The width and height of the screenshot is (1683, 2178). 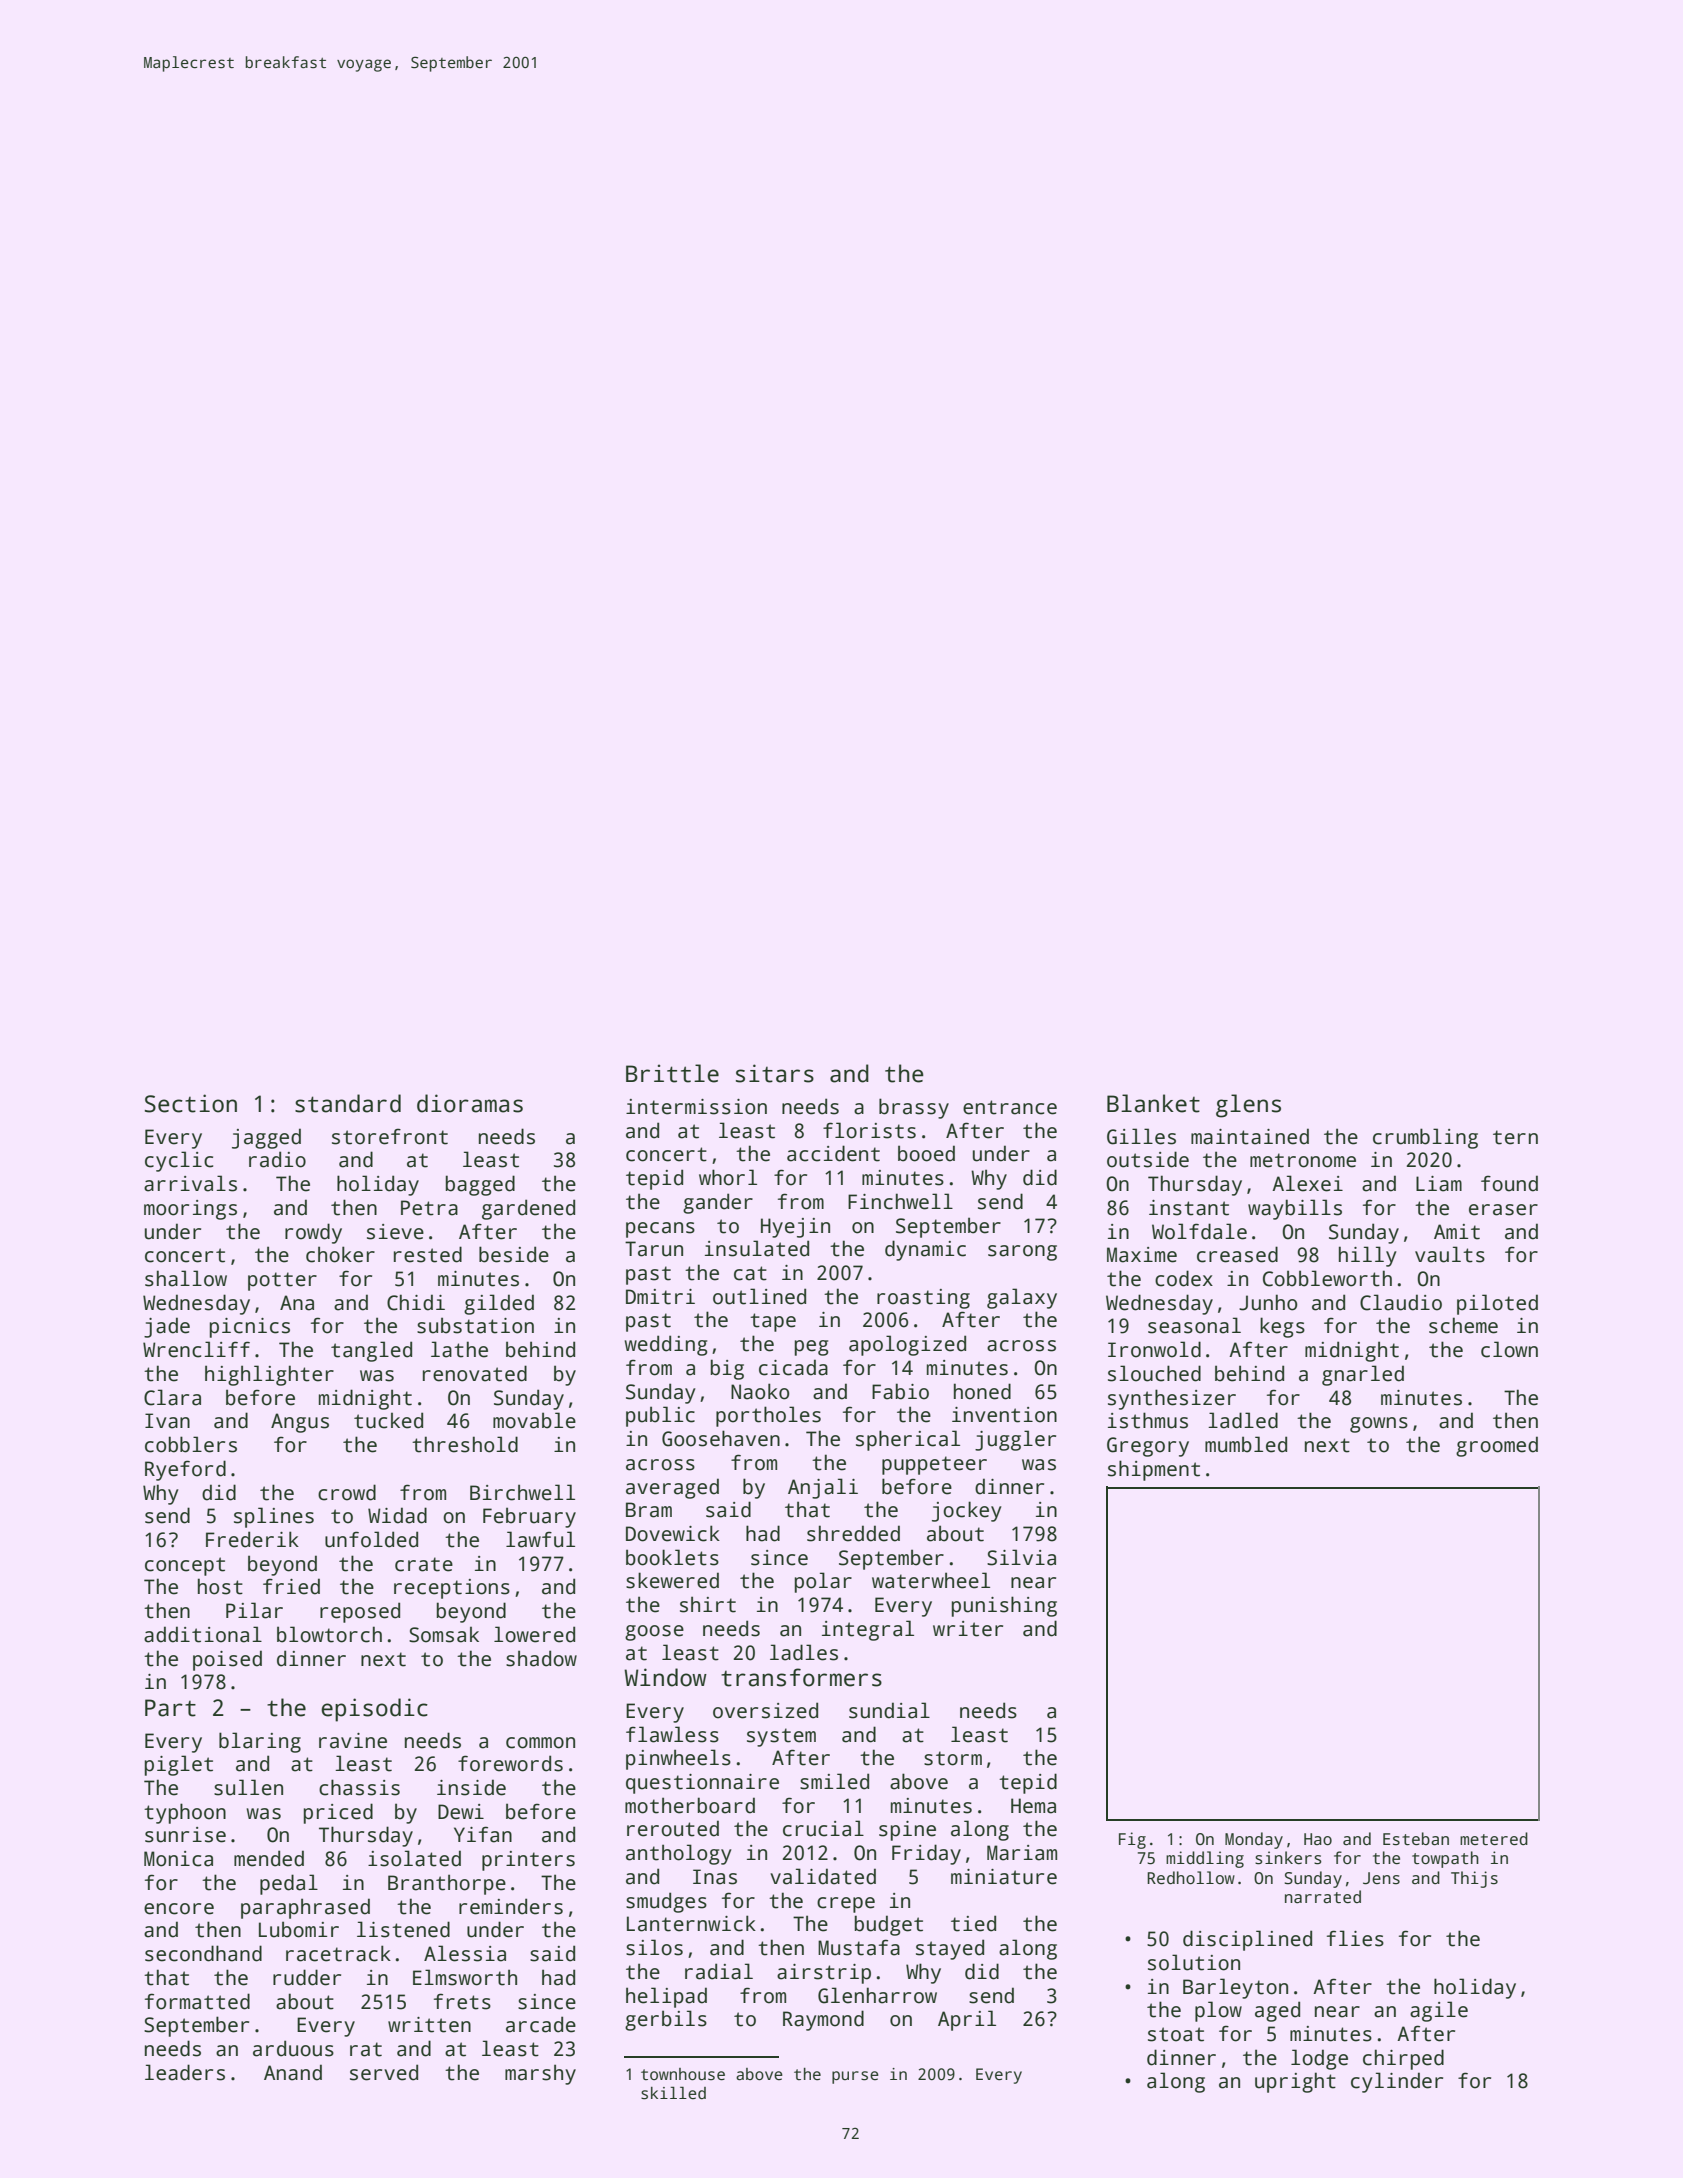 What do you see at coordinates (1425, 1138) in the screenshot?
I see `crumbling` at bounding box center [1425, 1138].
